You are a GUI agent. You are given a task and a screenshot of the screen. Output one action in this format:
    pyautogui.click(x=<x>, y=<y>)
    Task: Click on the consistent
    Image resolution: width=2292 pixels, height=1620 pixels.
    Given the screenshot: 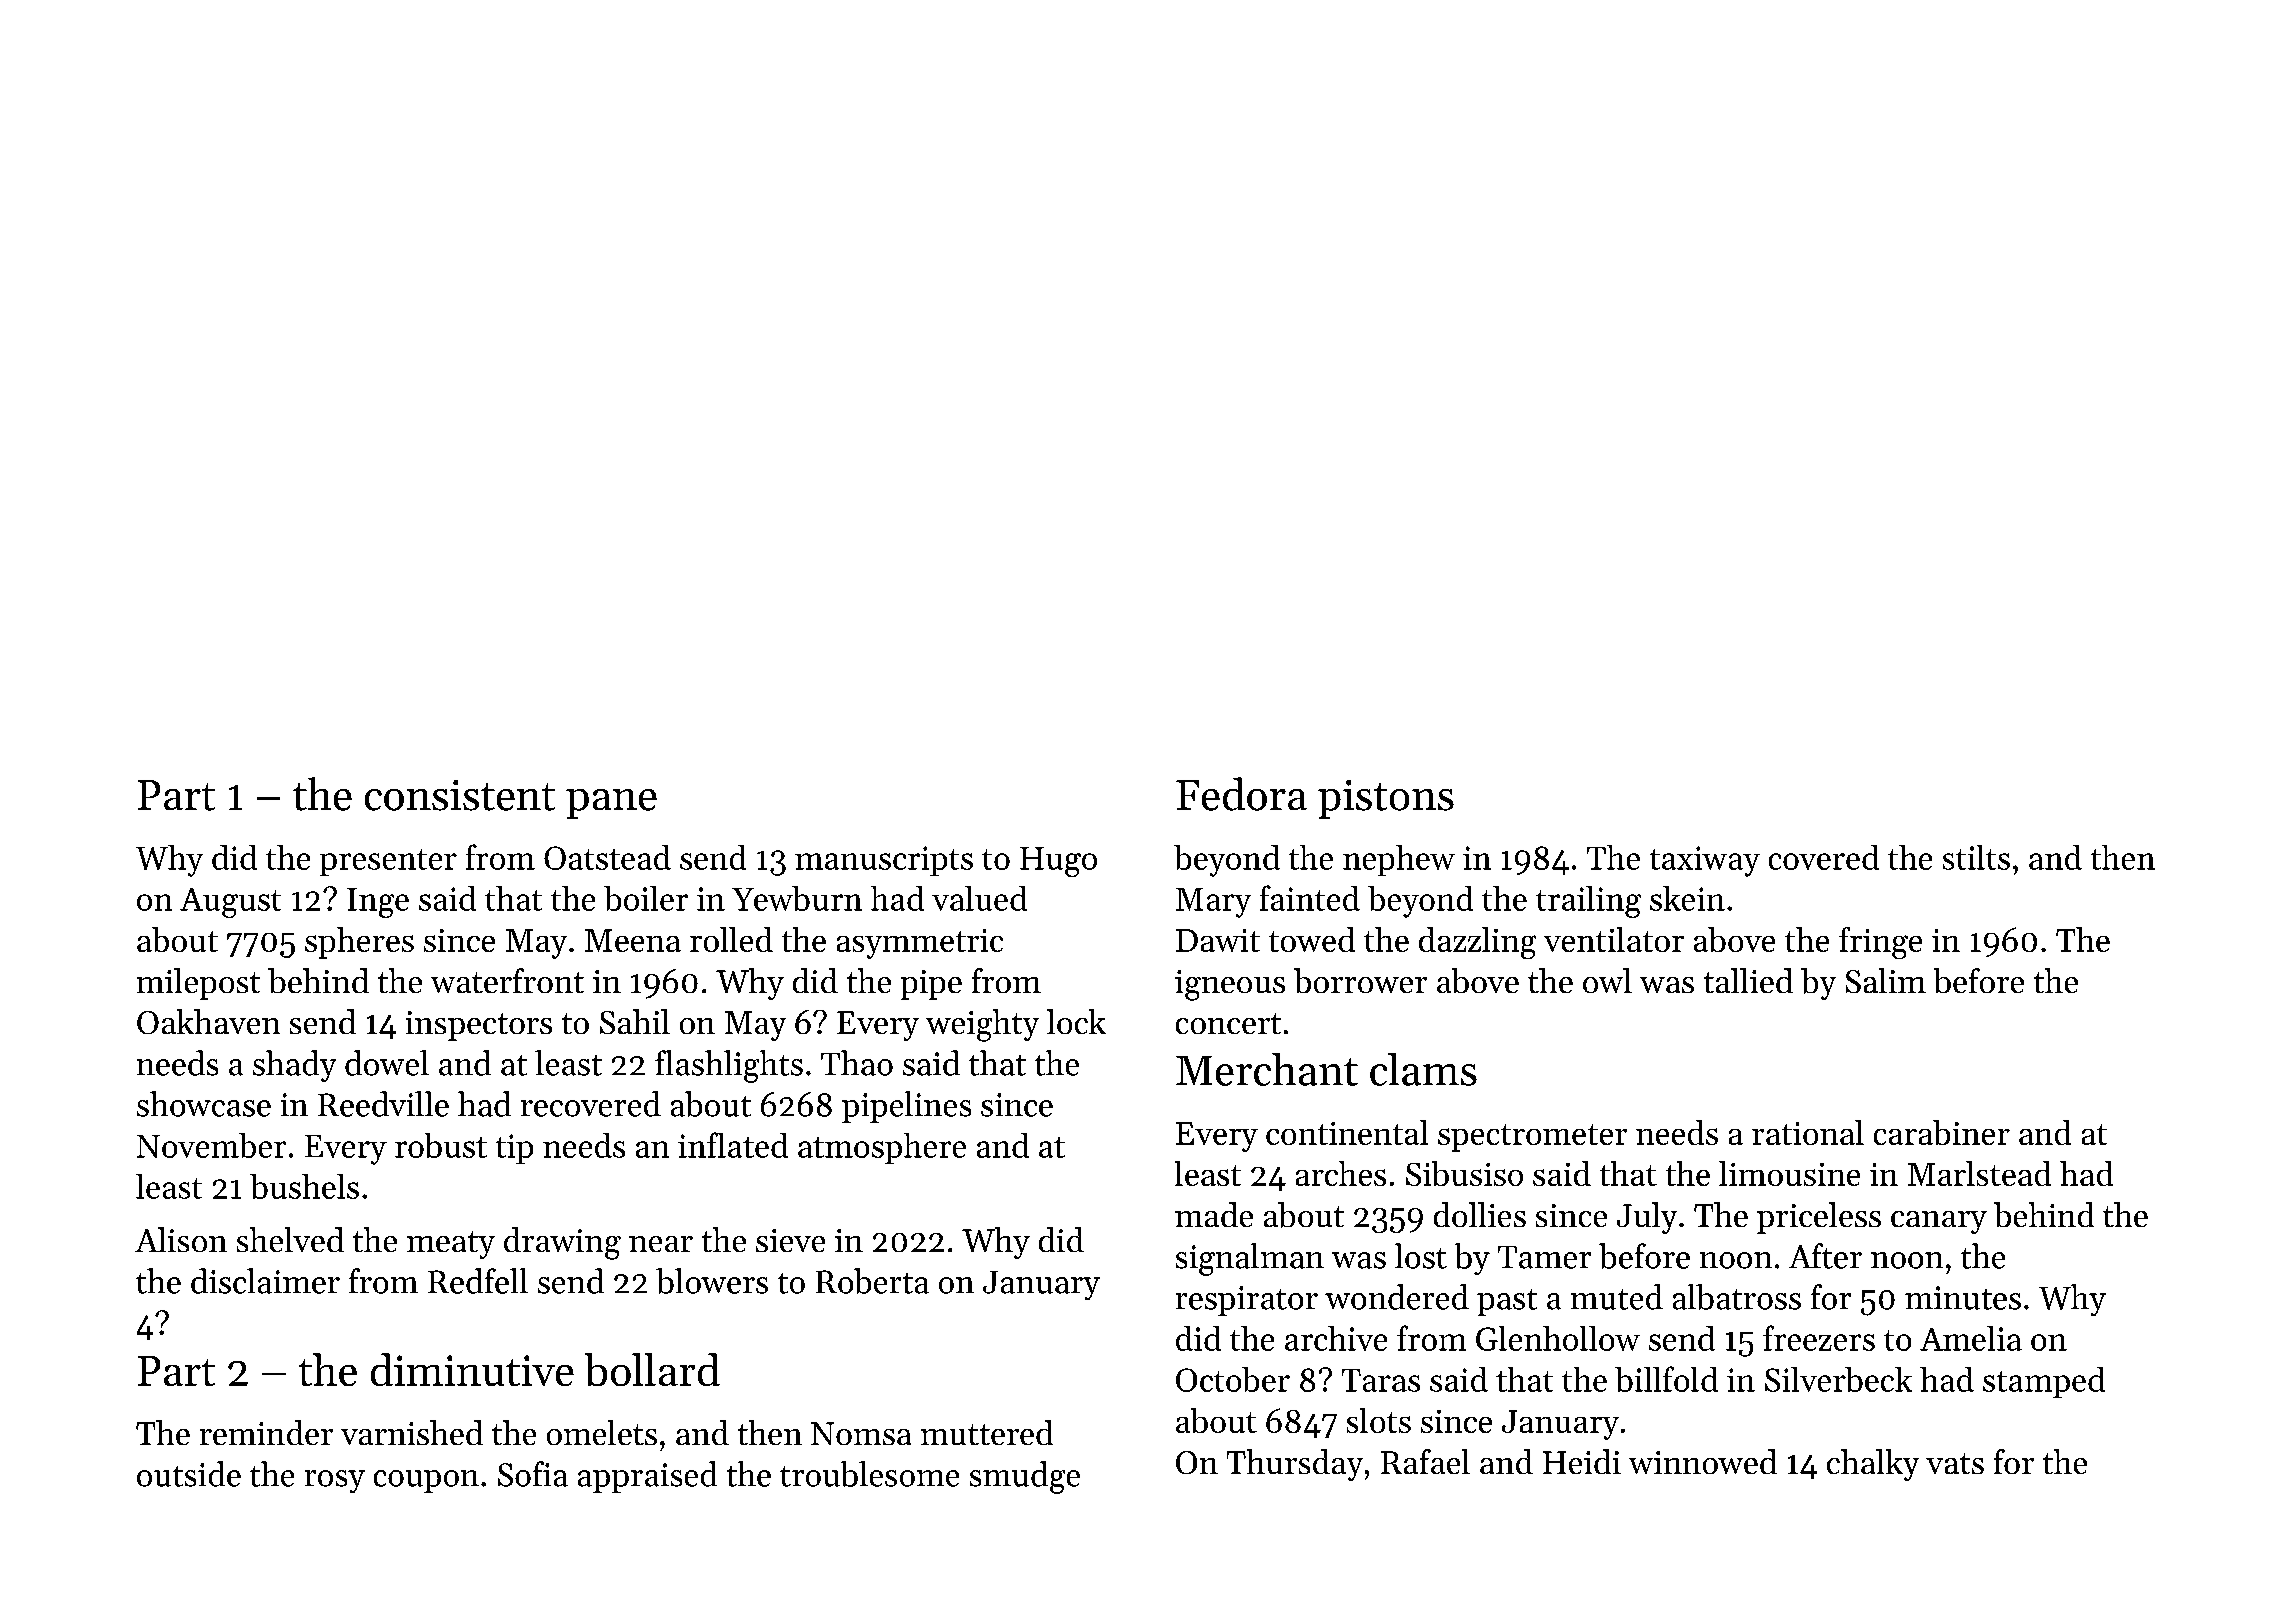 What is the action you would take?
    pyautogui.click(x=460, y=795)
